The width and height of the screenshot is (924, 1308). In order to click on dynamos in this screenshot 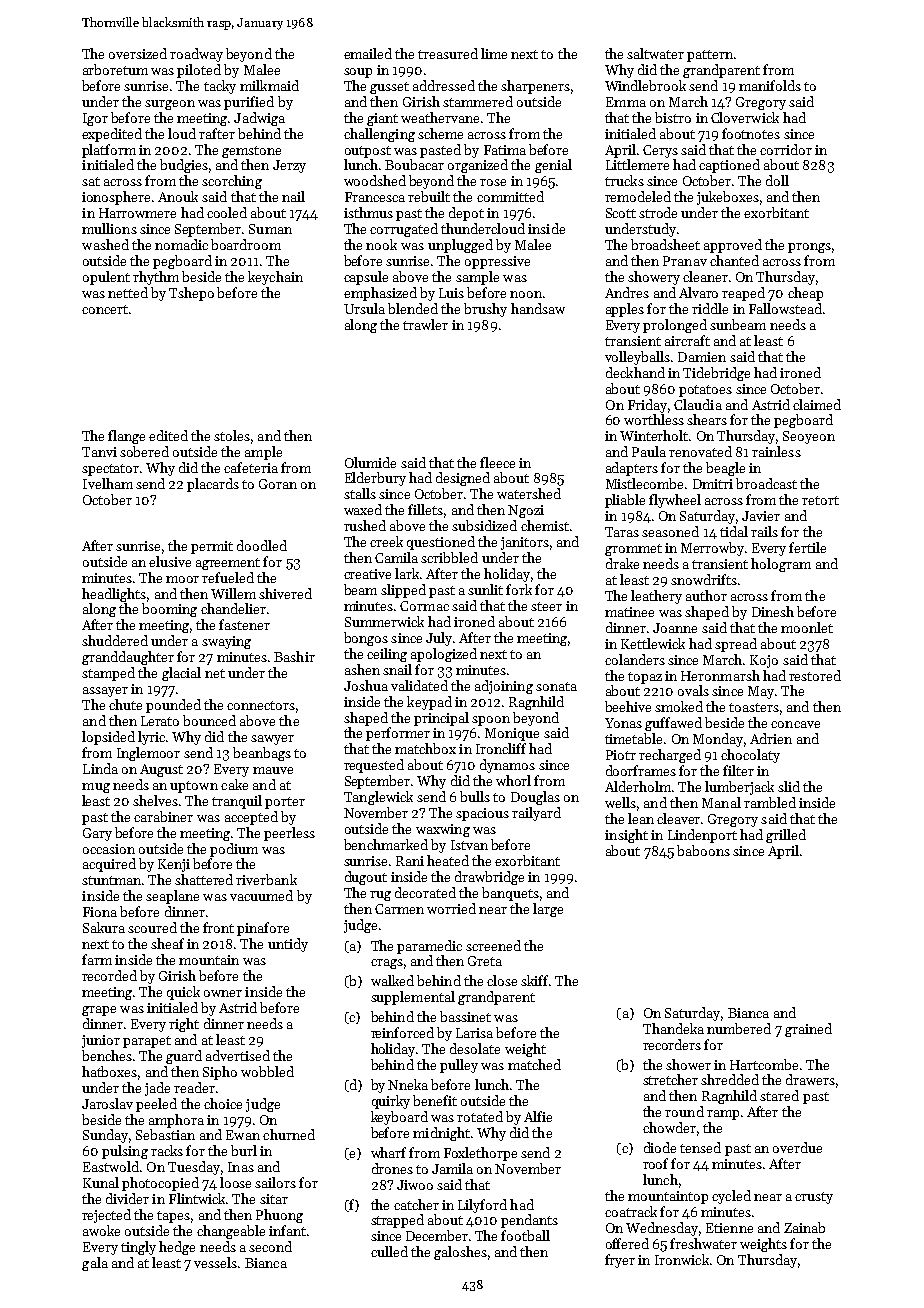, I will do `click(507, 766)`.
